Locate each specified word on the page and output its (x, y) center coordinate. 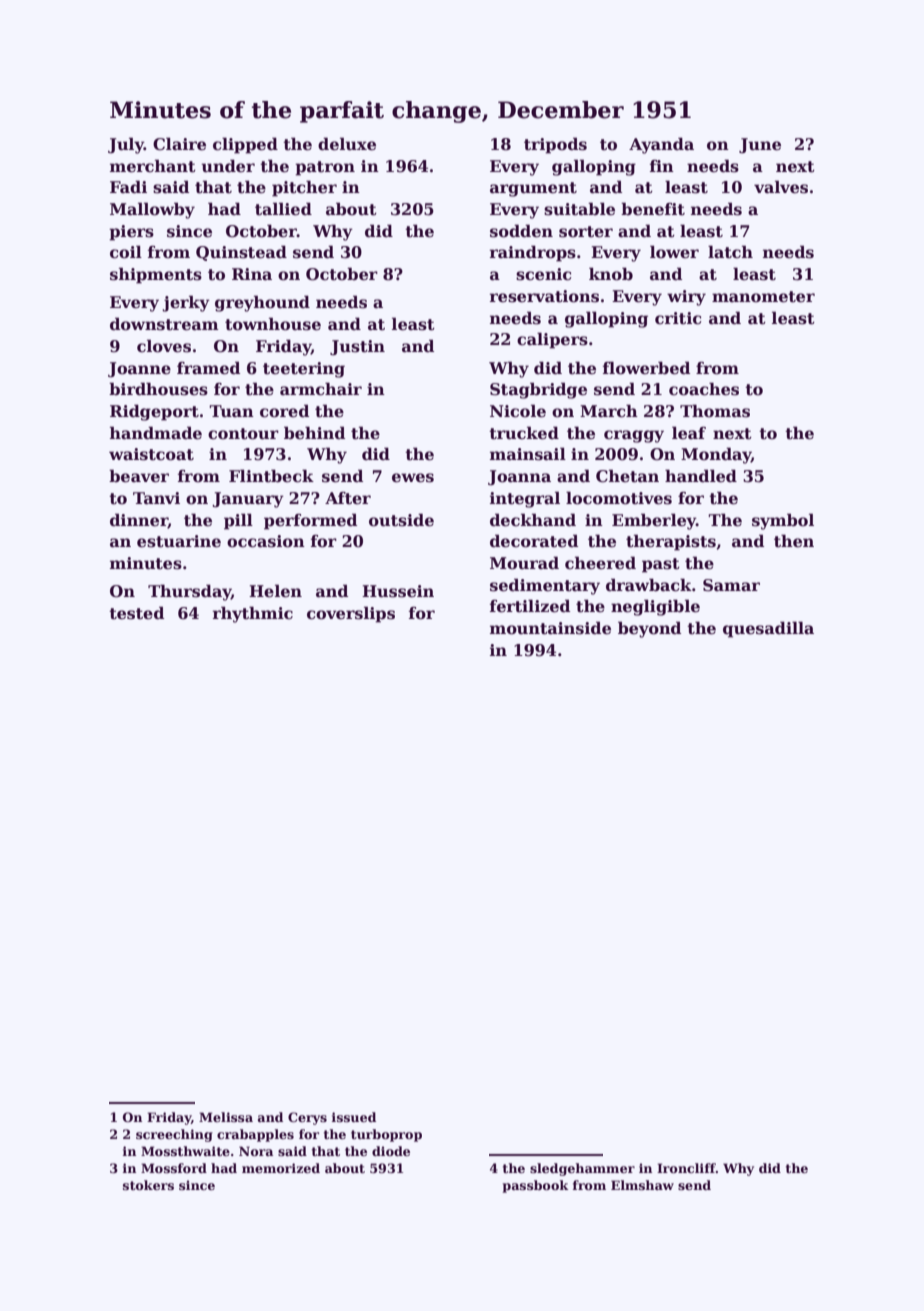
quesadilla (768, 629)
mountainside (550, 628)
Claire (179, 144)
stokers (148, 1185)
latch (730, 252)
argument (533, 189)
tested (136, 613)
